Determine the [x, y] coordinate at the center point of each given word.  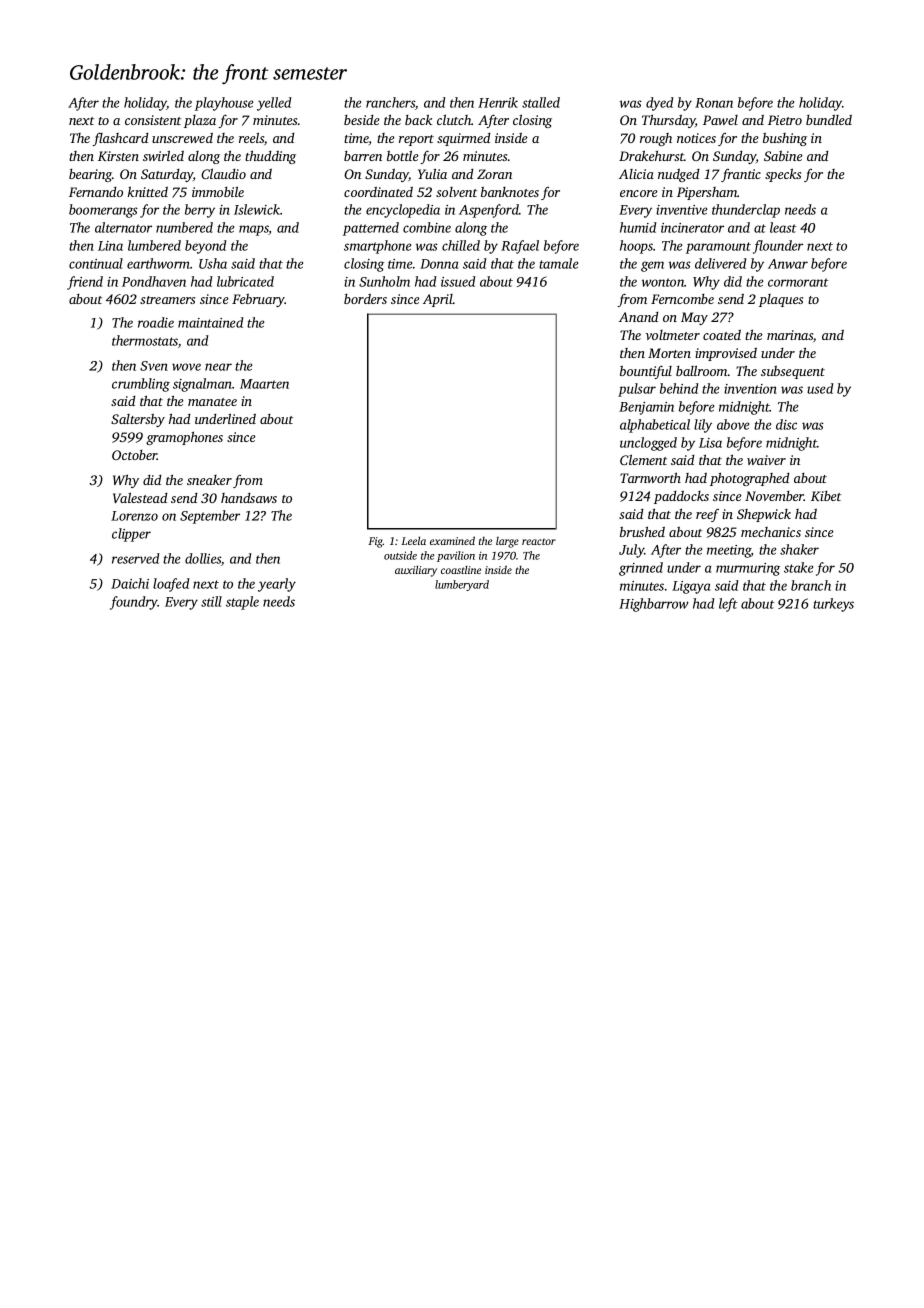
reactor [539, 542]
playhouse [224, 104]
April [438, 300]
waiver [766, 460]
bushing [785, 139]
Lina [110, 246]
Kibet [826, 496]
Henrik [498, 102]
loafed [171, 585]
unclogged [648, 444]
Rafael [520, 247]
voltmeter [673, 335]
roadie [156, 322]
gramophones [184, 438]
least [783, 227]
